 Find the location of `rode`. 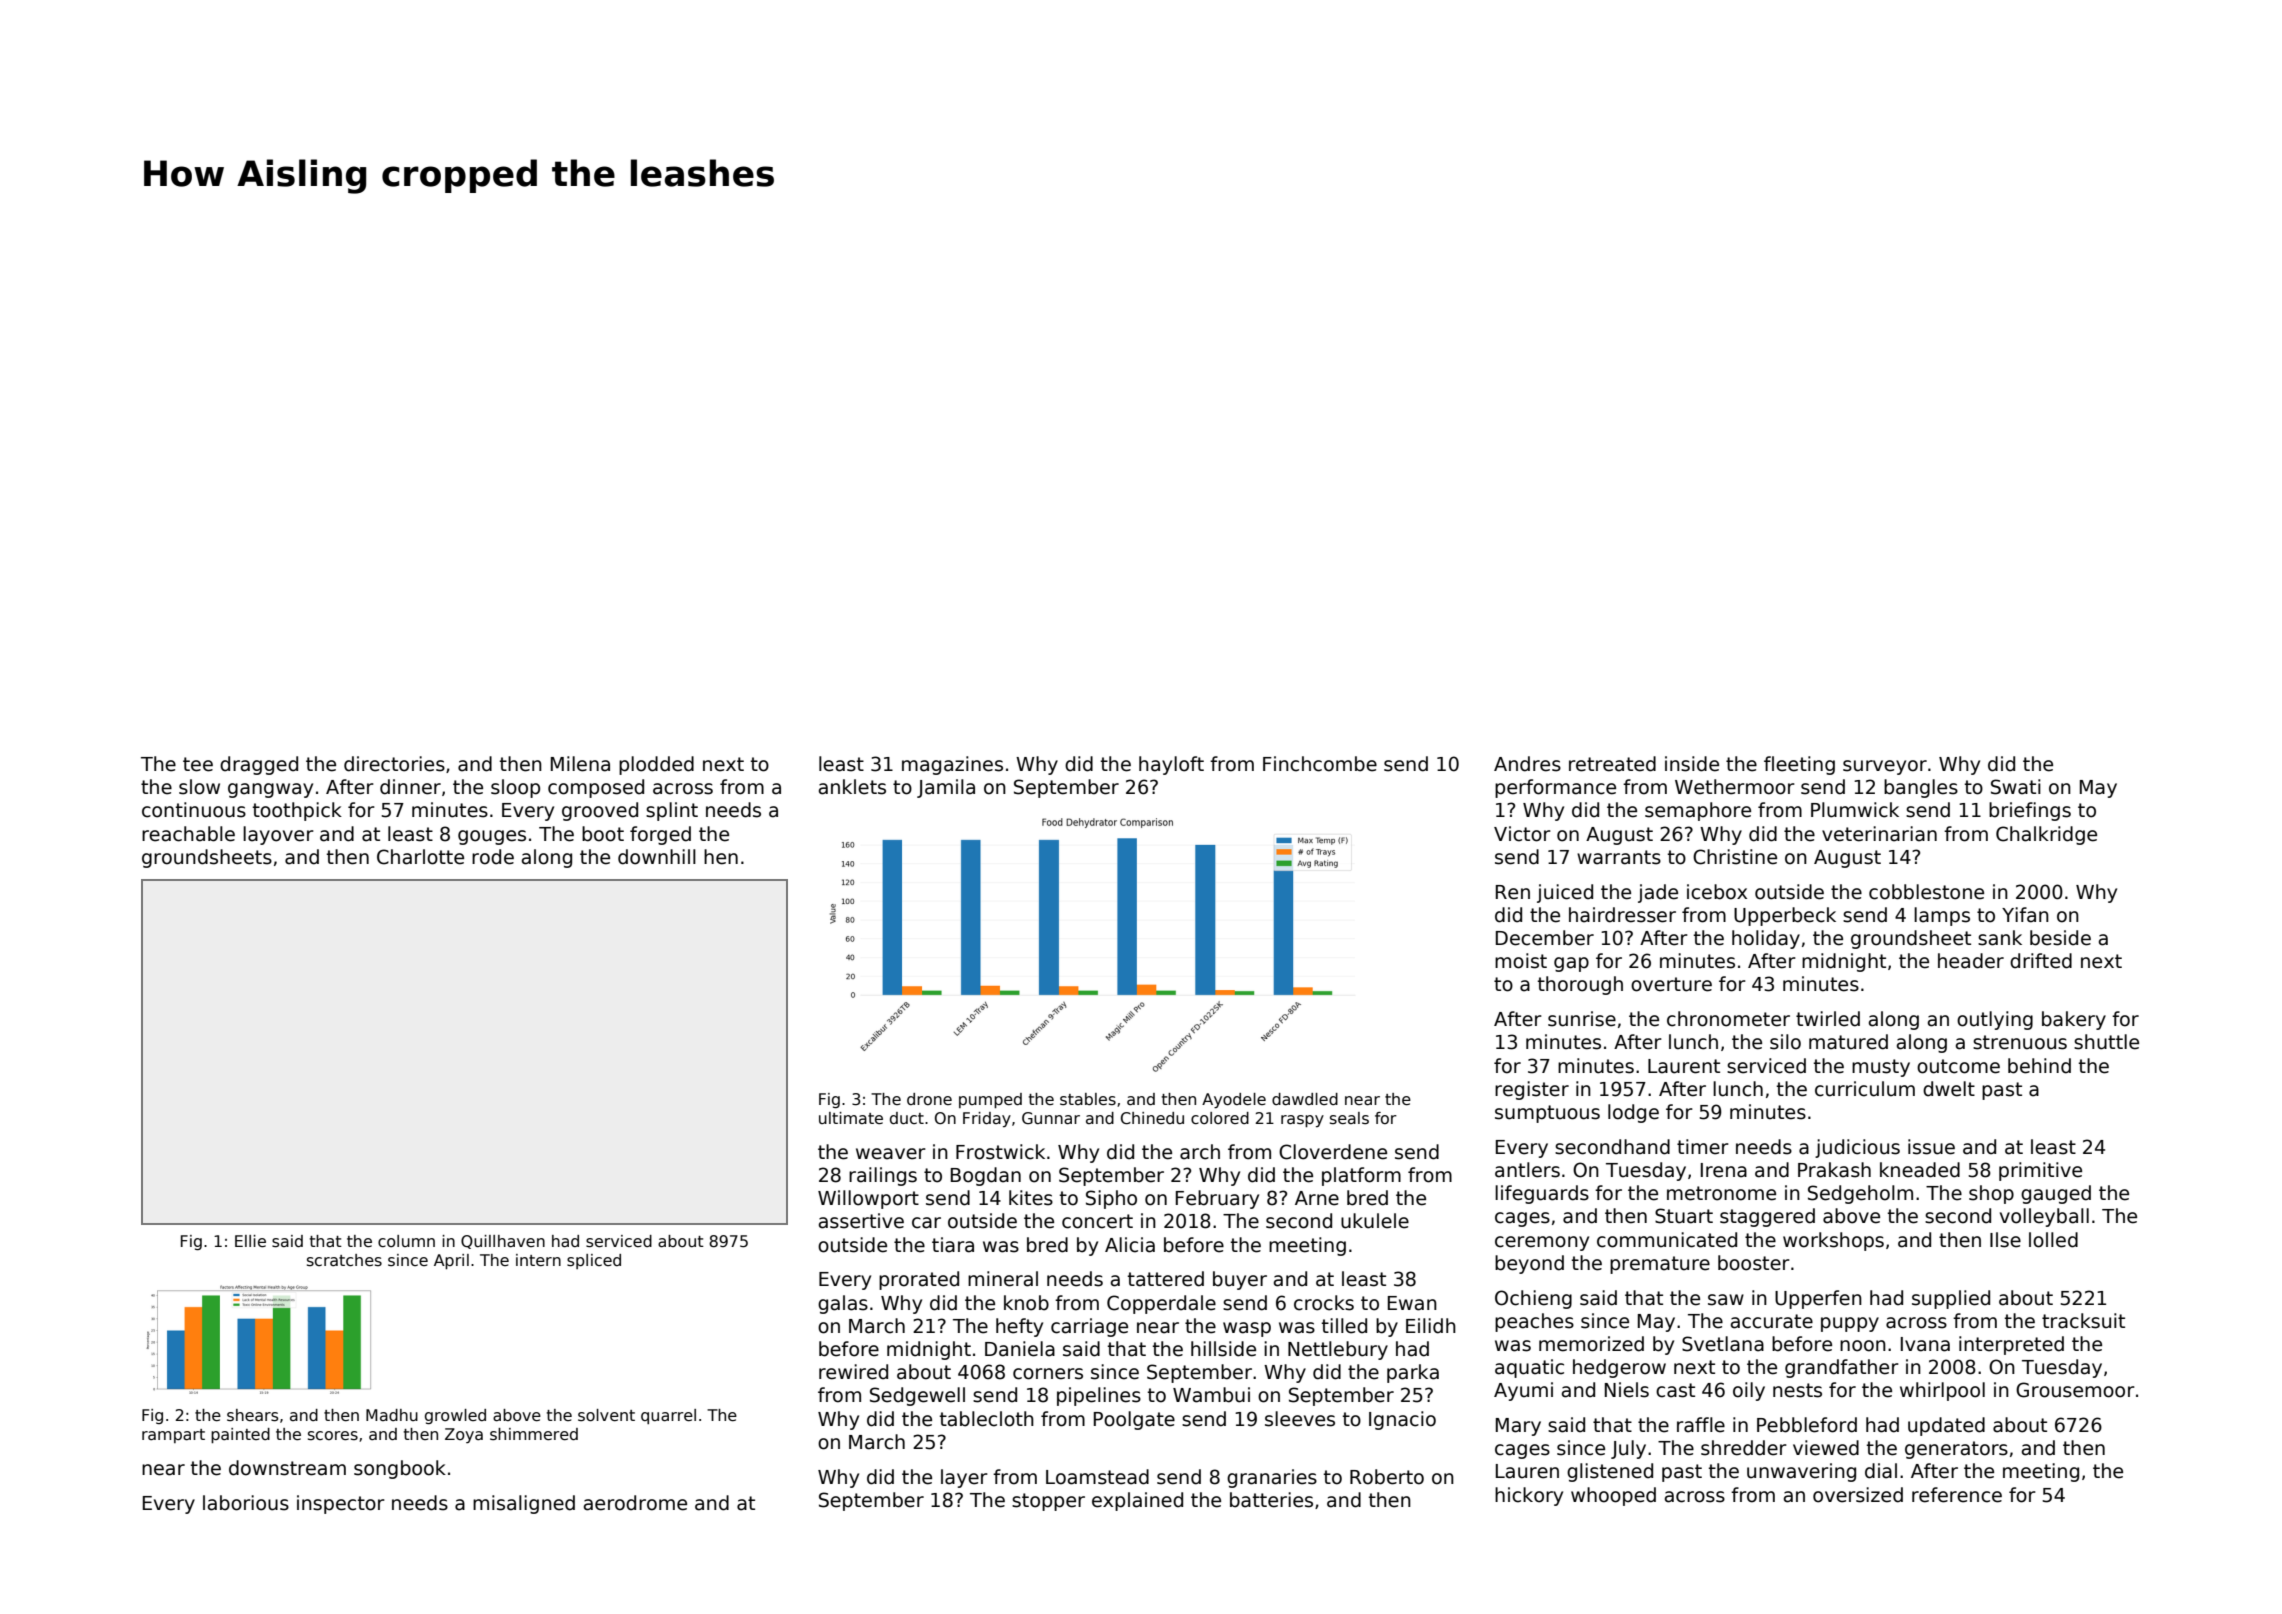

rode is located at coordinates (493, 857).
